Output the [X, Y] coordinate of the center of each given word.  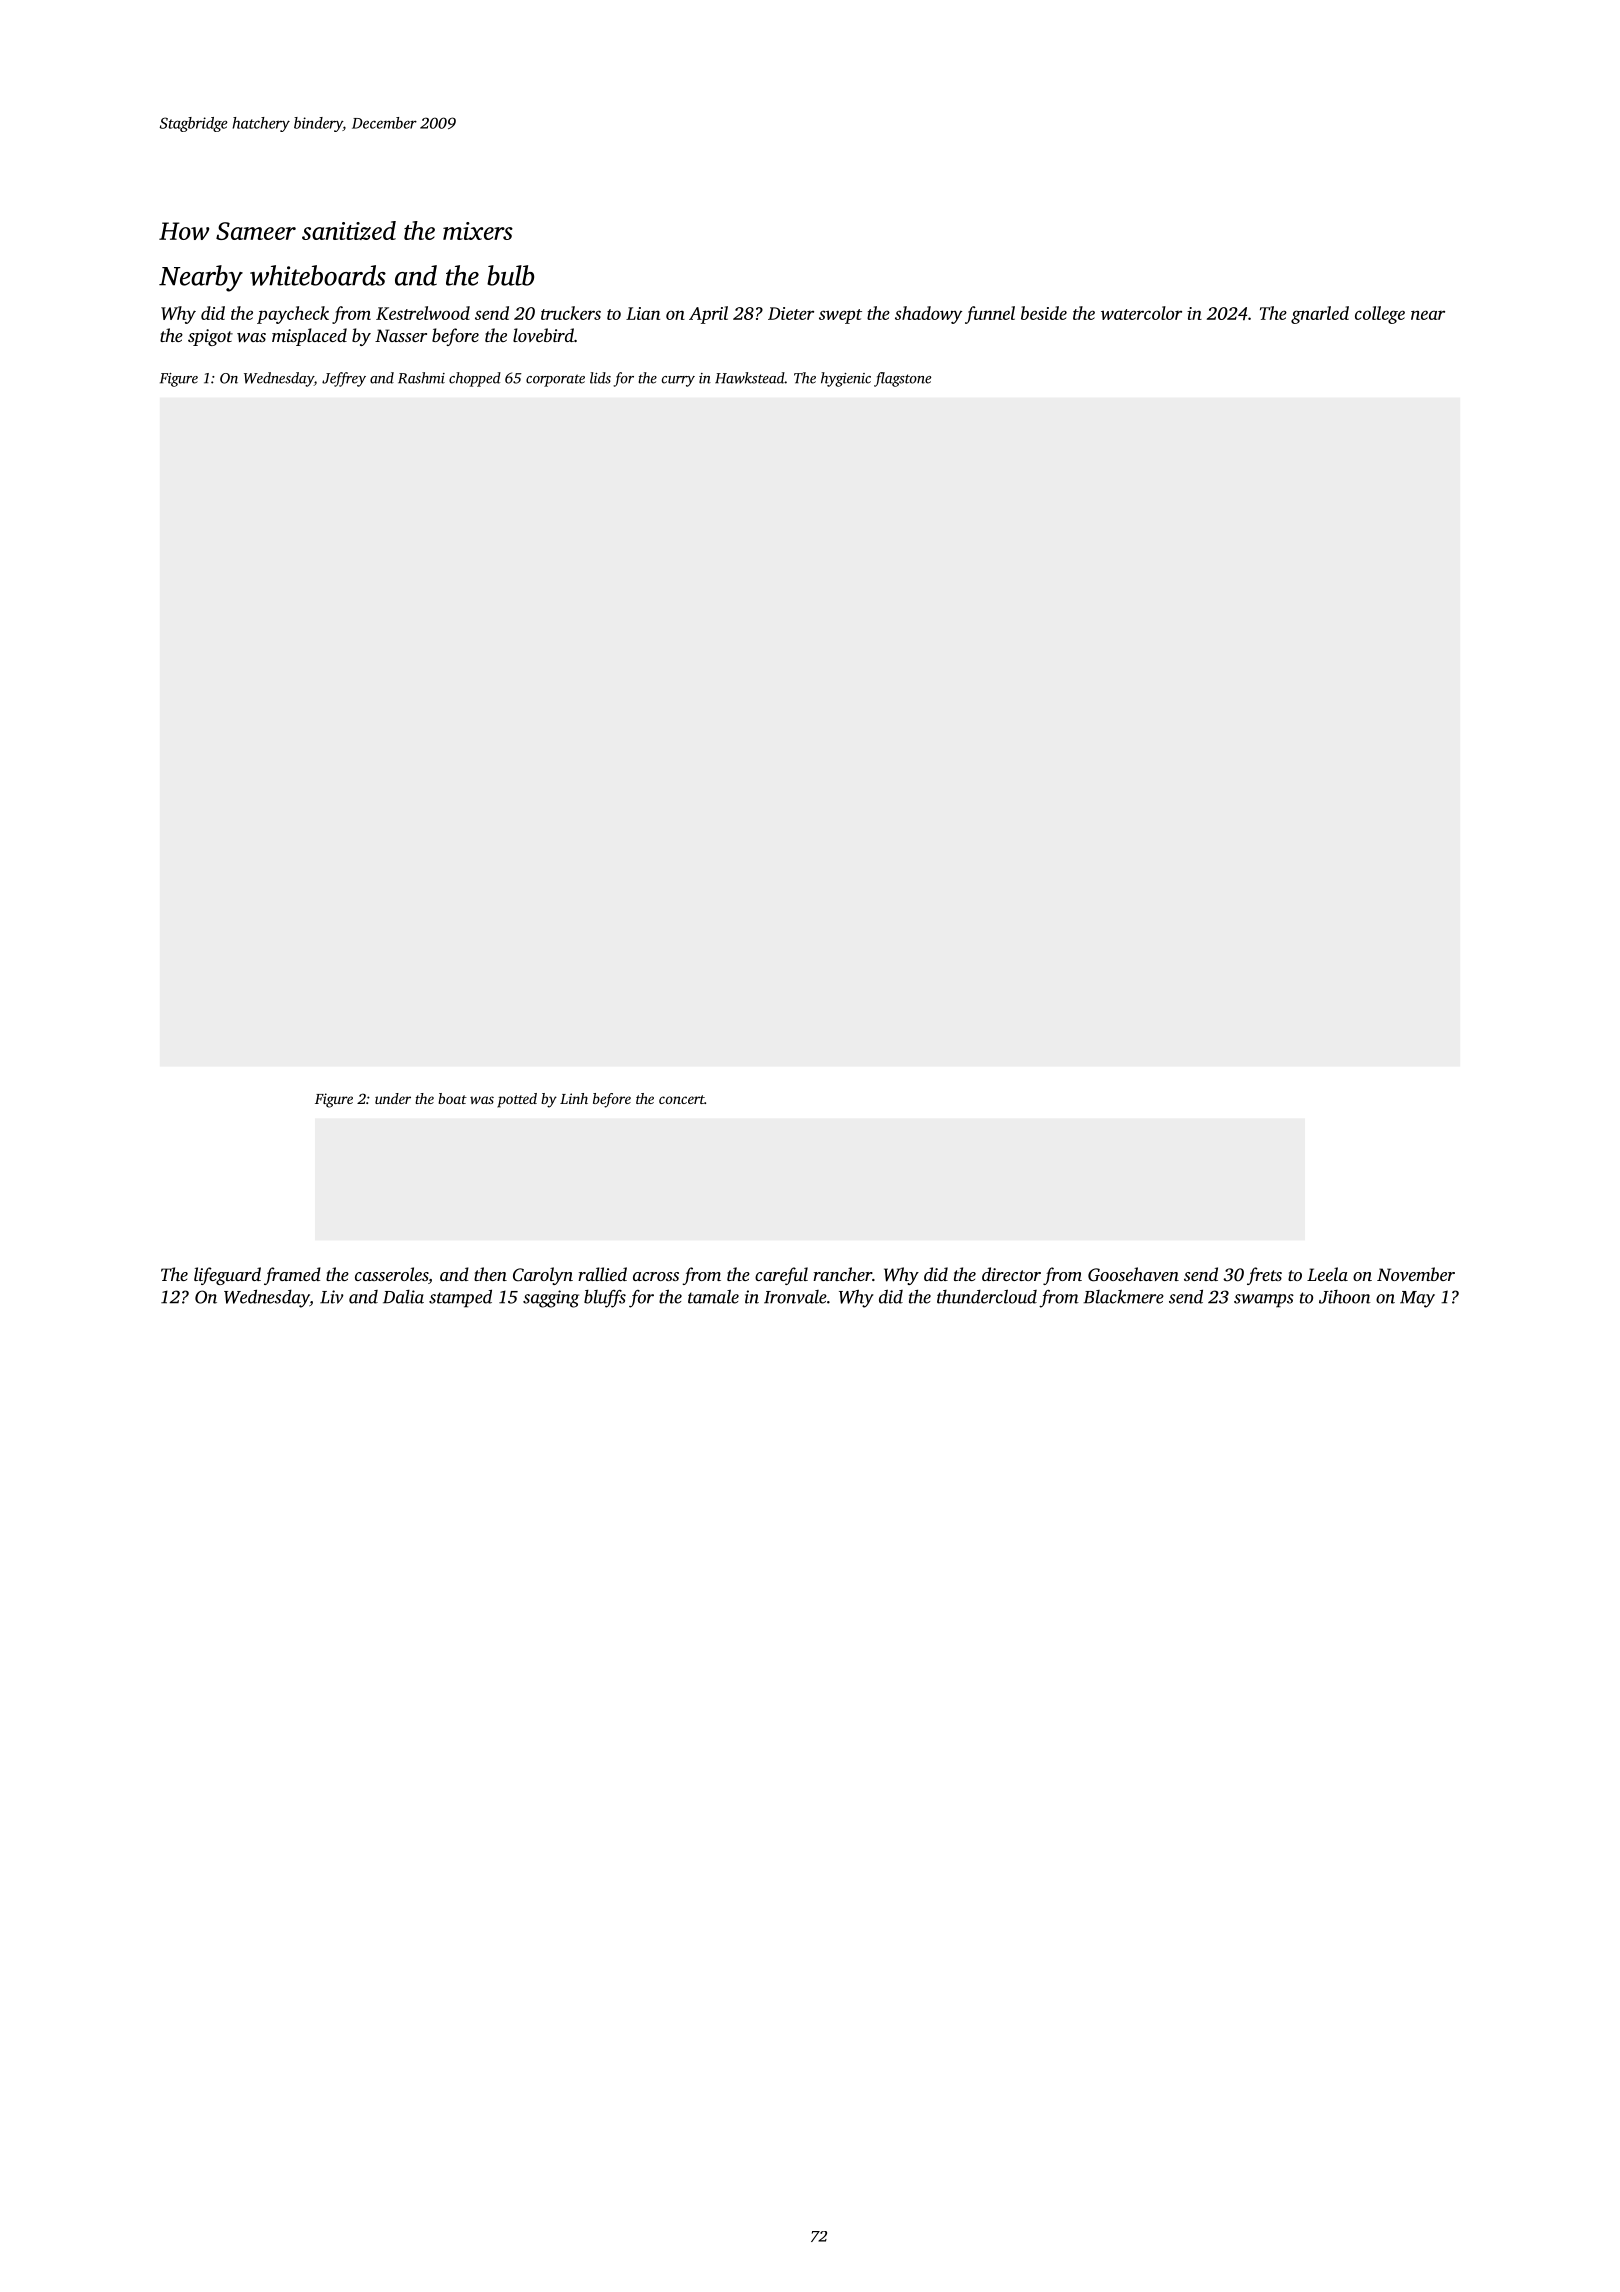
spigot [210, 337]
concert [682, 1099]
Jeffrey [344, 379]
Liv [332, 1297]
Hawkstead [750, 378]
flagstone [902, 379]
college [1380, 315]
